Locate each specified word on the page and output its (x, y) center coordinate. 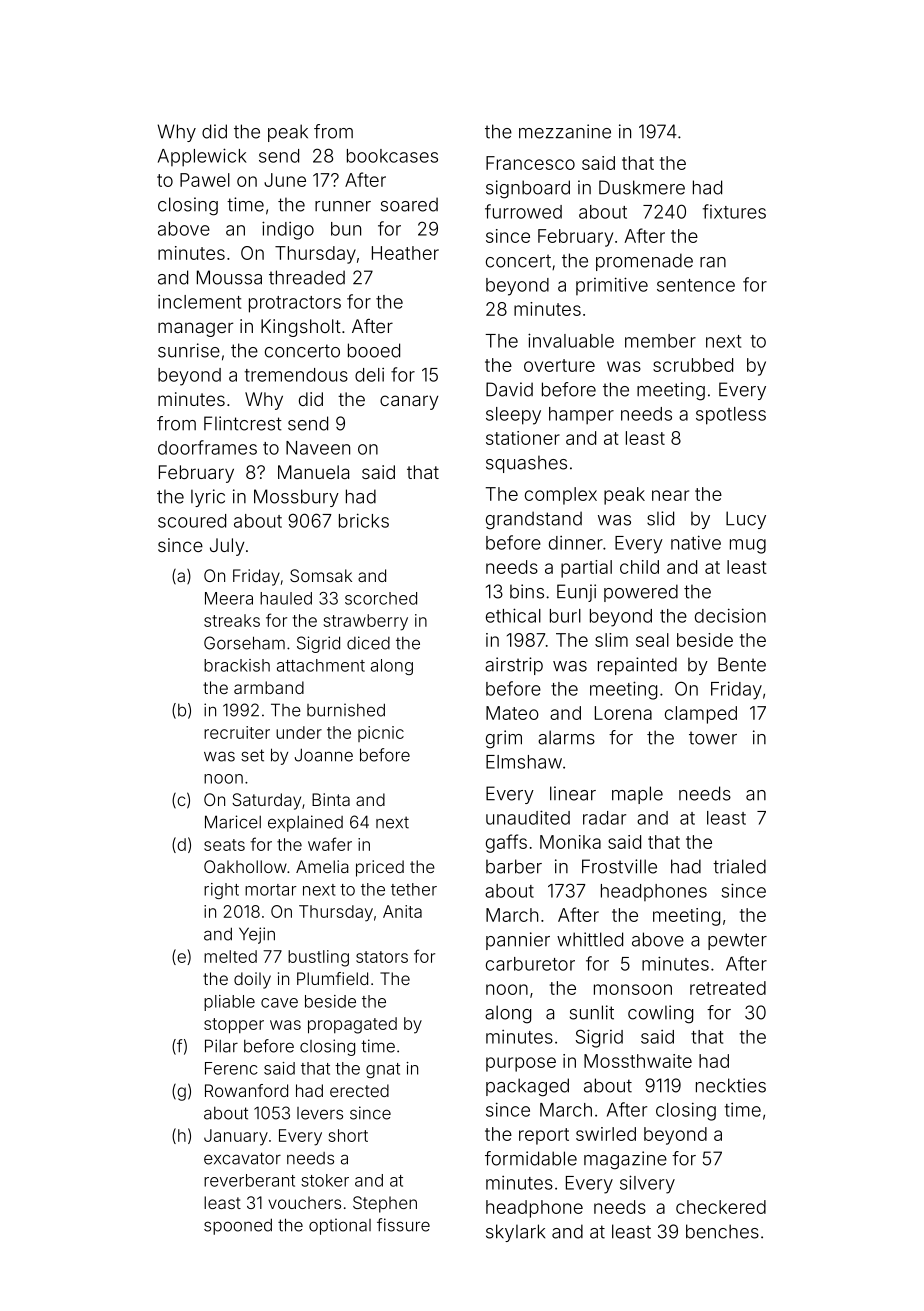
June (285, 180)
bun (346, 229)
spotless (731, 416)
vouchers (304, 1202)
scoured (192, 521)
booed (374, 350)
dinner (576, 543)
